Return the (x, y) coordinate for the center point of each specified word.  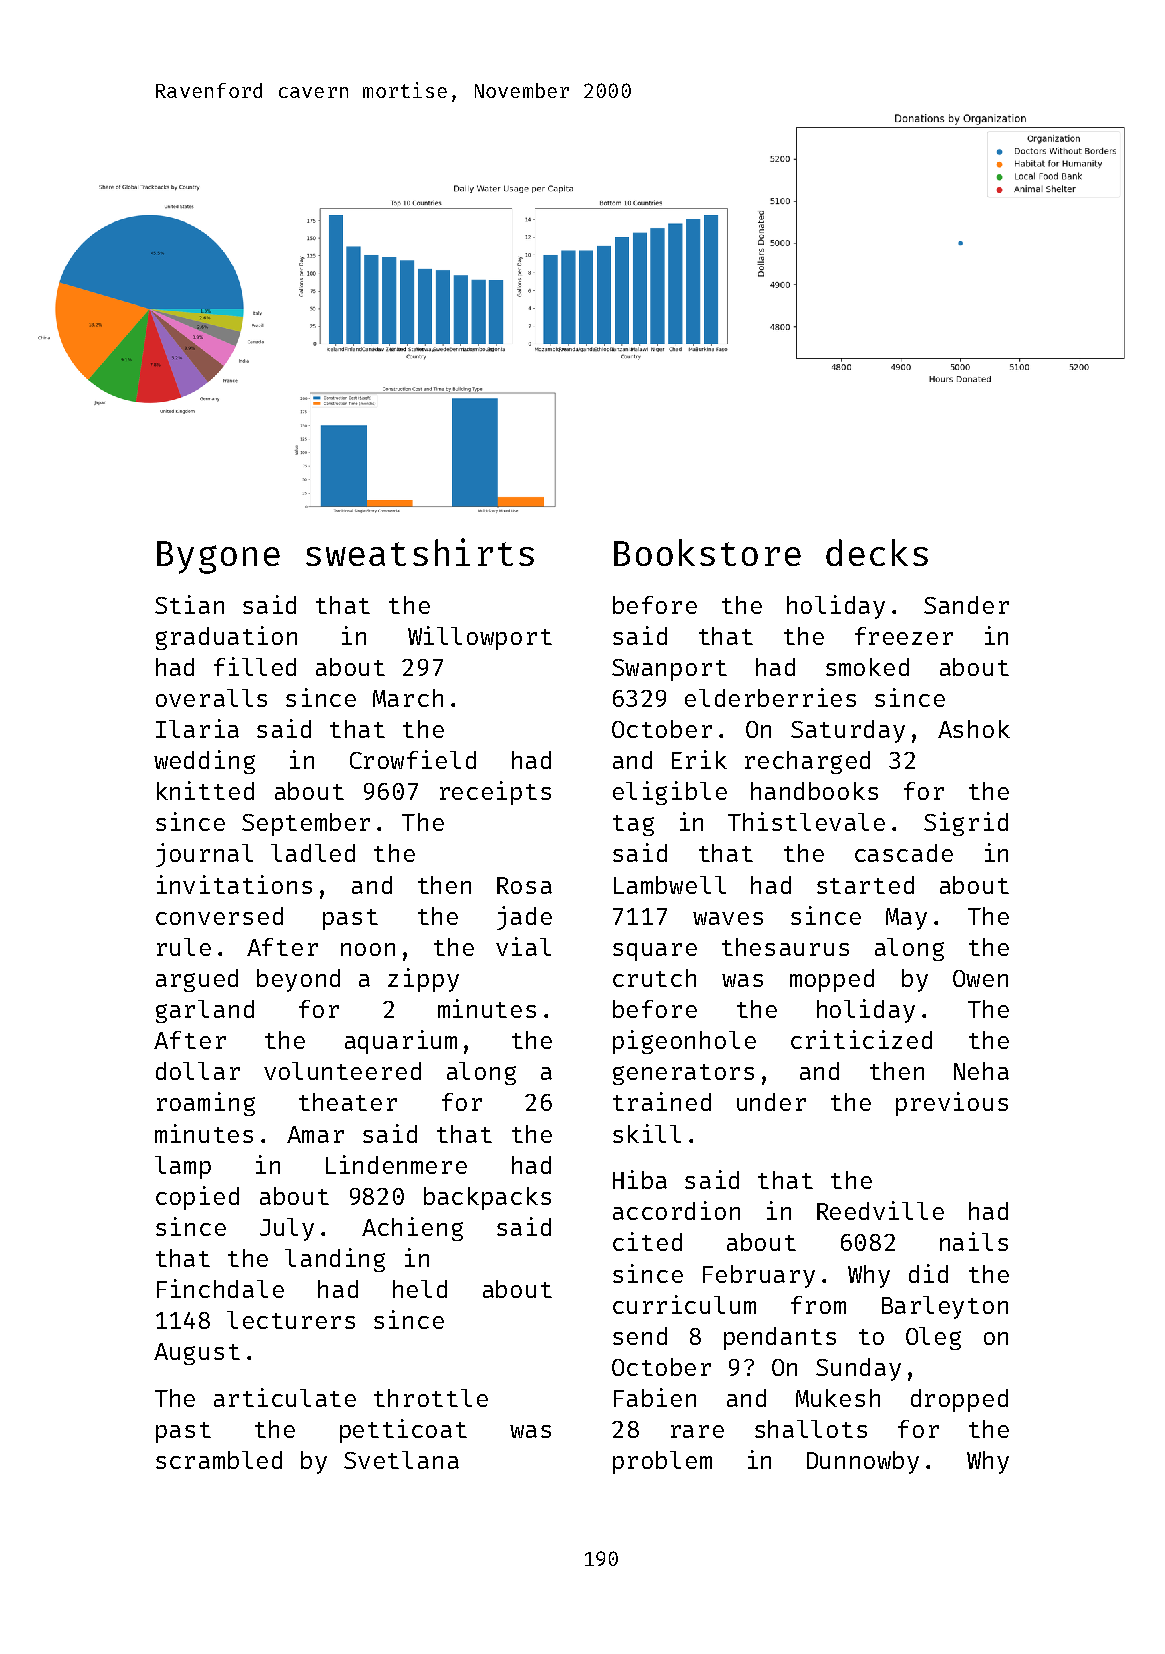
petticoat (403, 1431)
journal (204, 855)
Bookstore (707, 552)
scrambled (219, 1460)
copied (197, 1198)
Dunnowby (863, 1462)
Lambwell (670, 885)
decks (877, 552)
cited (647, 1241)
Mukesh (838, 1398)
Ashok (974, 729)
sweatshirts (420, 552)
